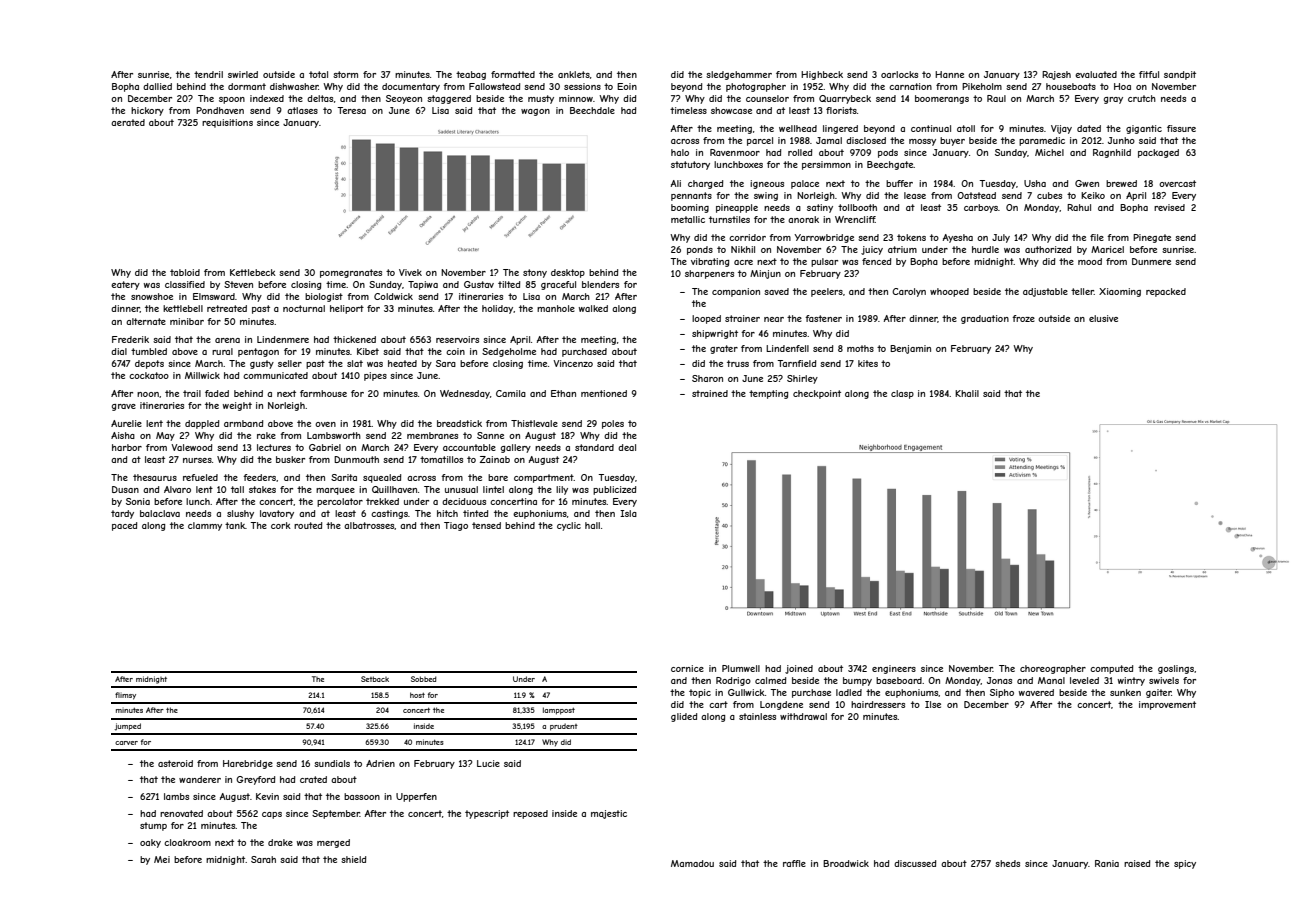  Describe the element at coordinates (513, 74) in the image. I see `formatted` at that location.
